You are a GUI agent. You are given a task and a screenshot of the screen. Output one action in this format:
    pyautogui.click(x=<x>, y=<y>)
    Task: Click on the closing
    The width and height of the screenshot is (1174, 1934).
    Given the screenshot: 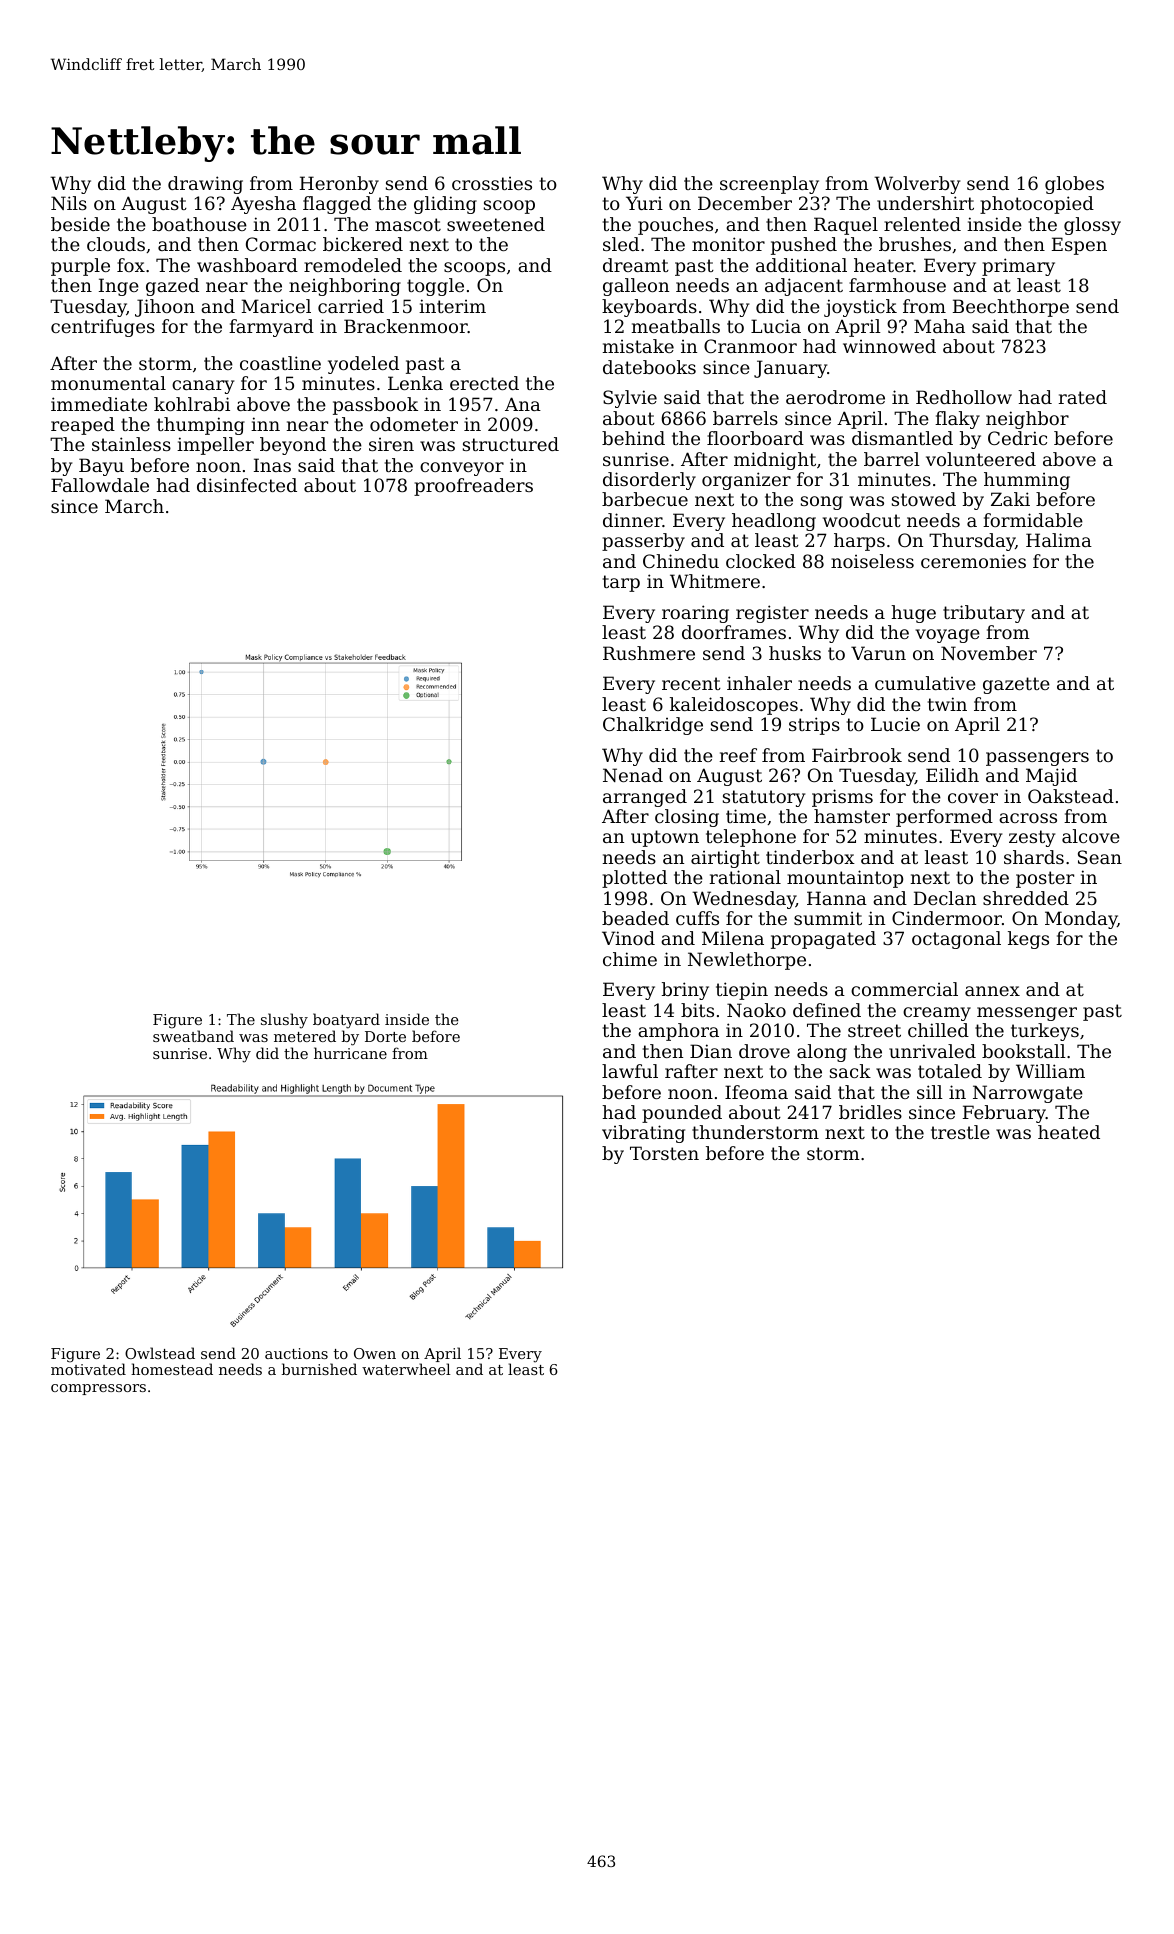 What is the action you would take?
    pyautogui.click(x=687, y=818)
